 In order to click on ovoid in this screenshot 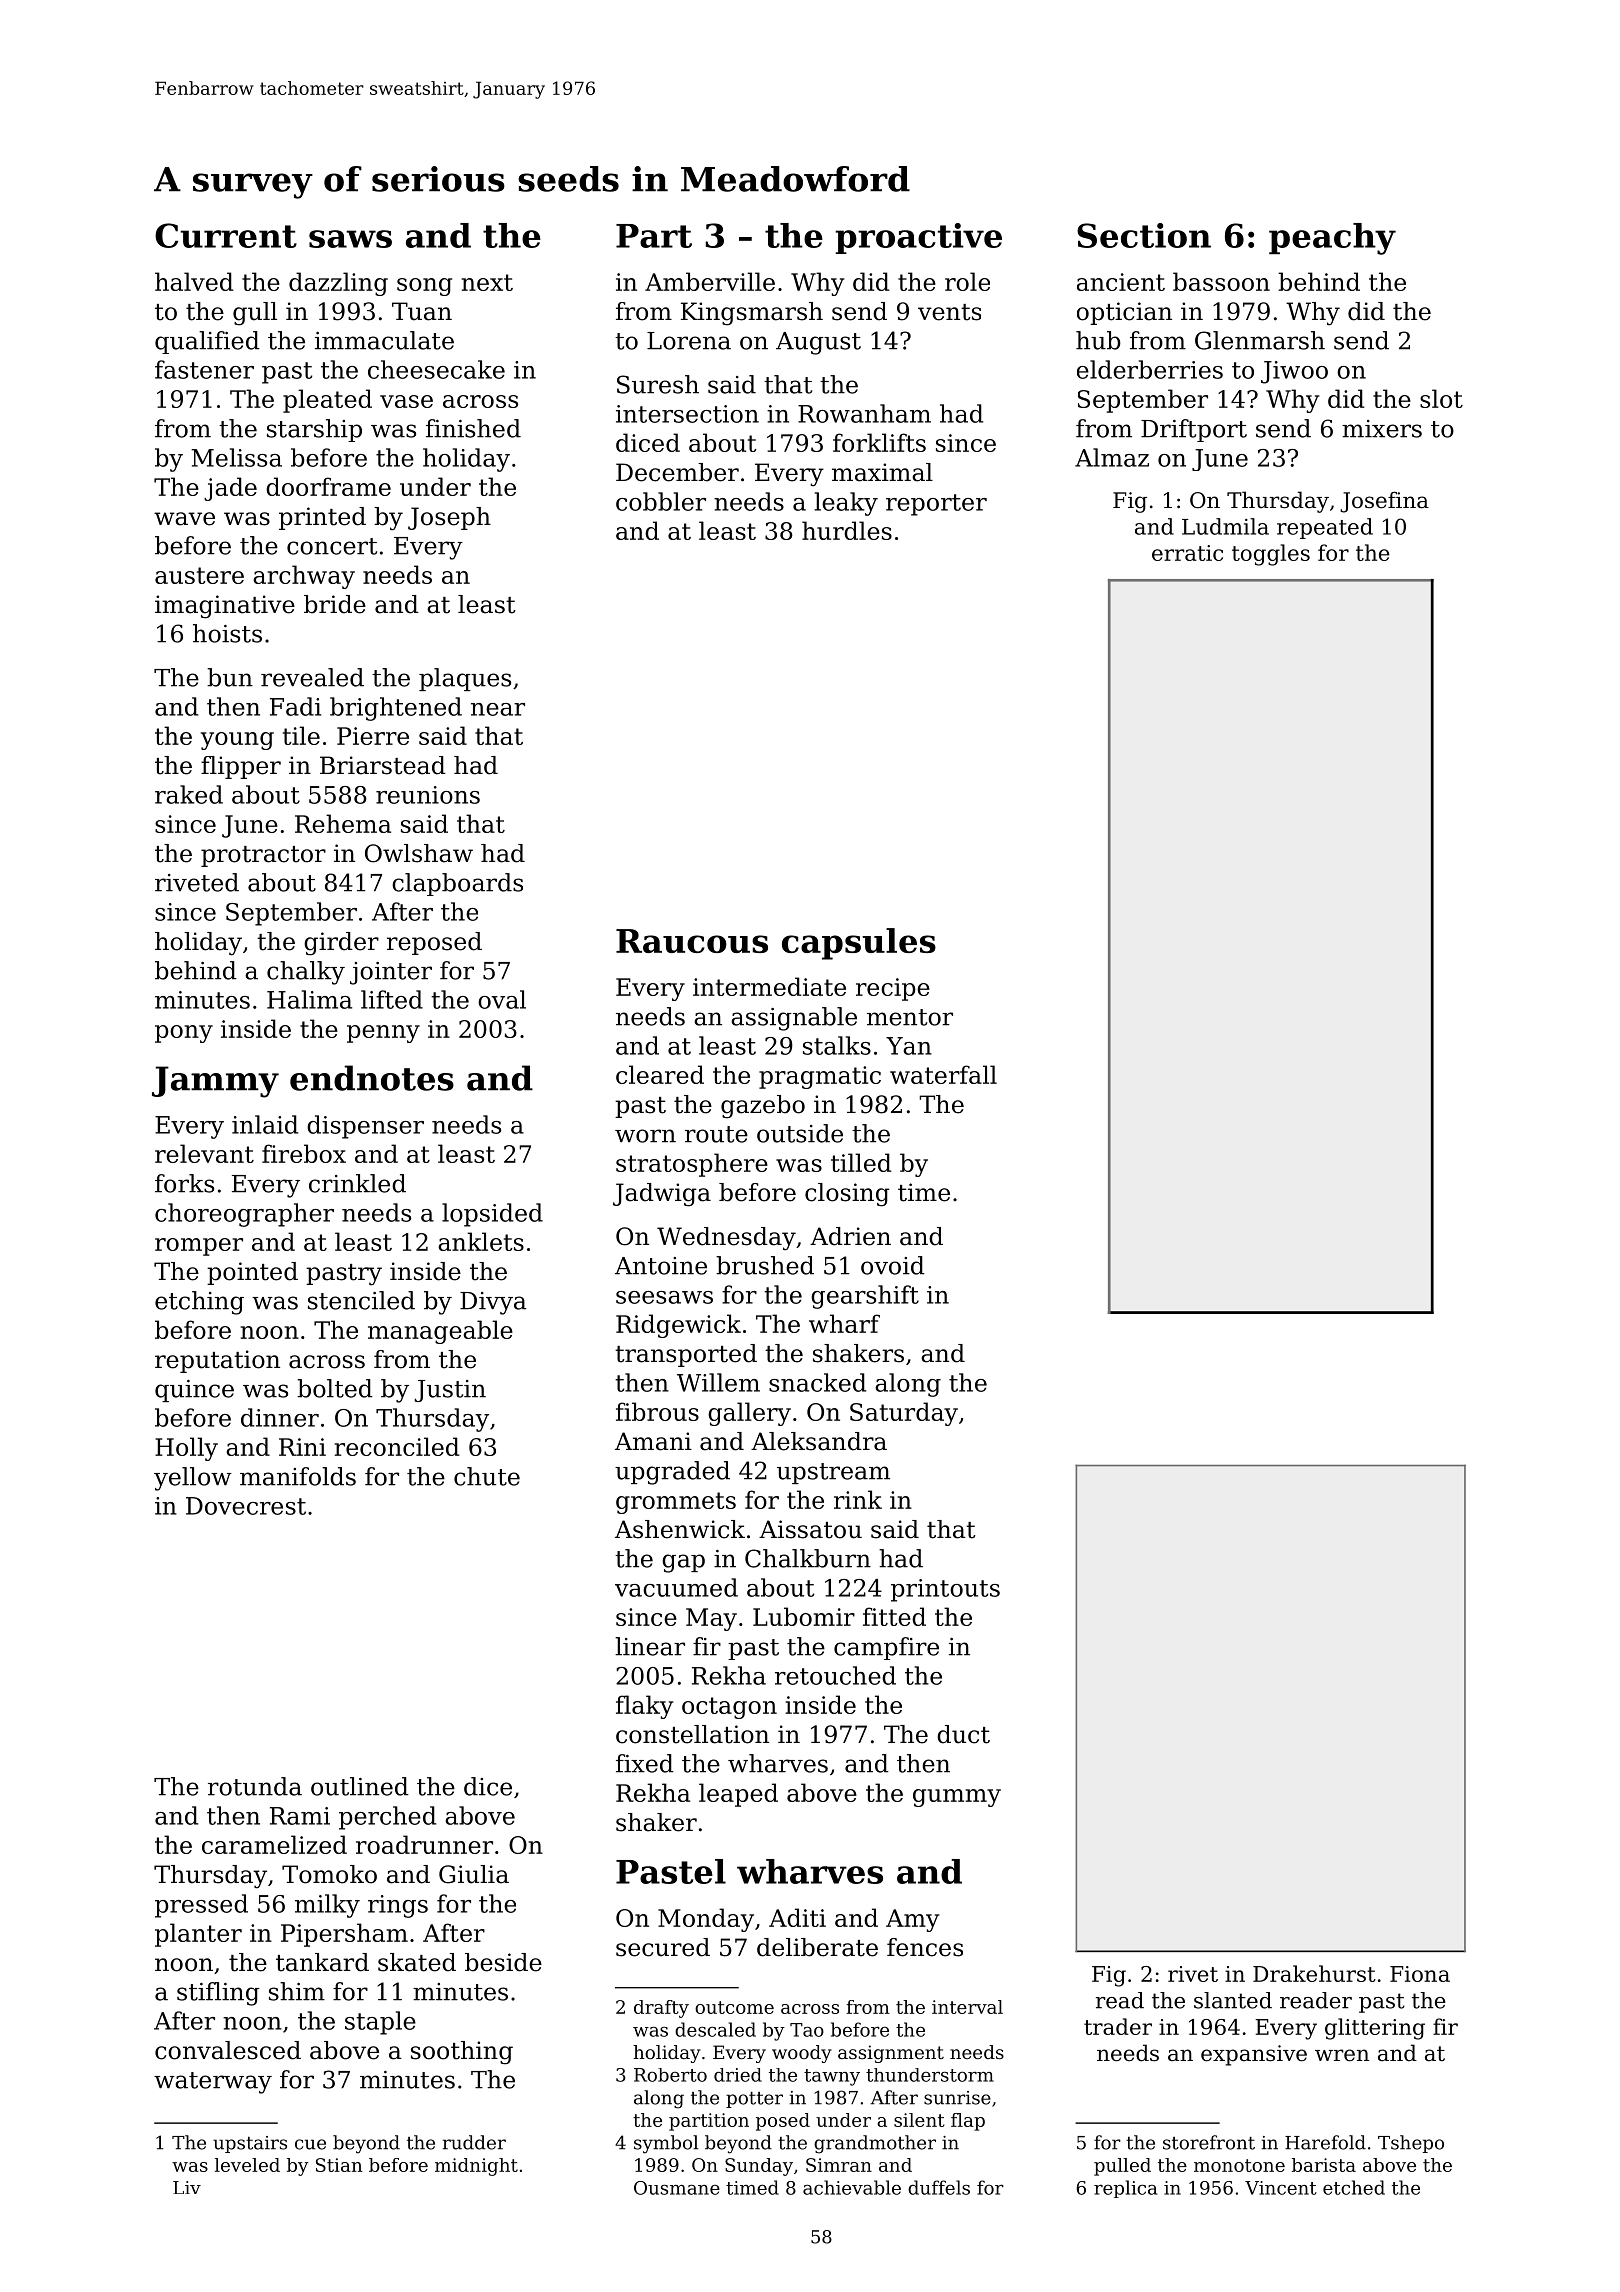, I will do `click(893, 1265)`.
